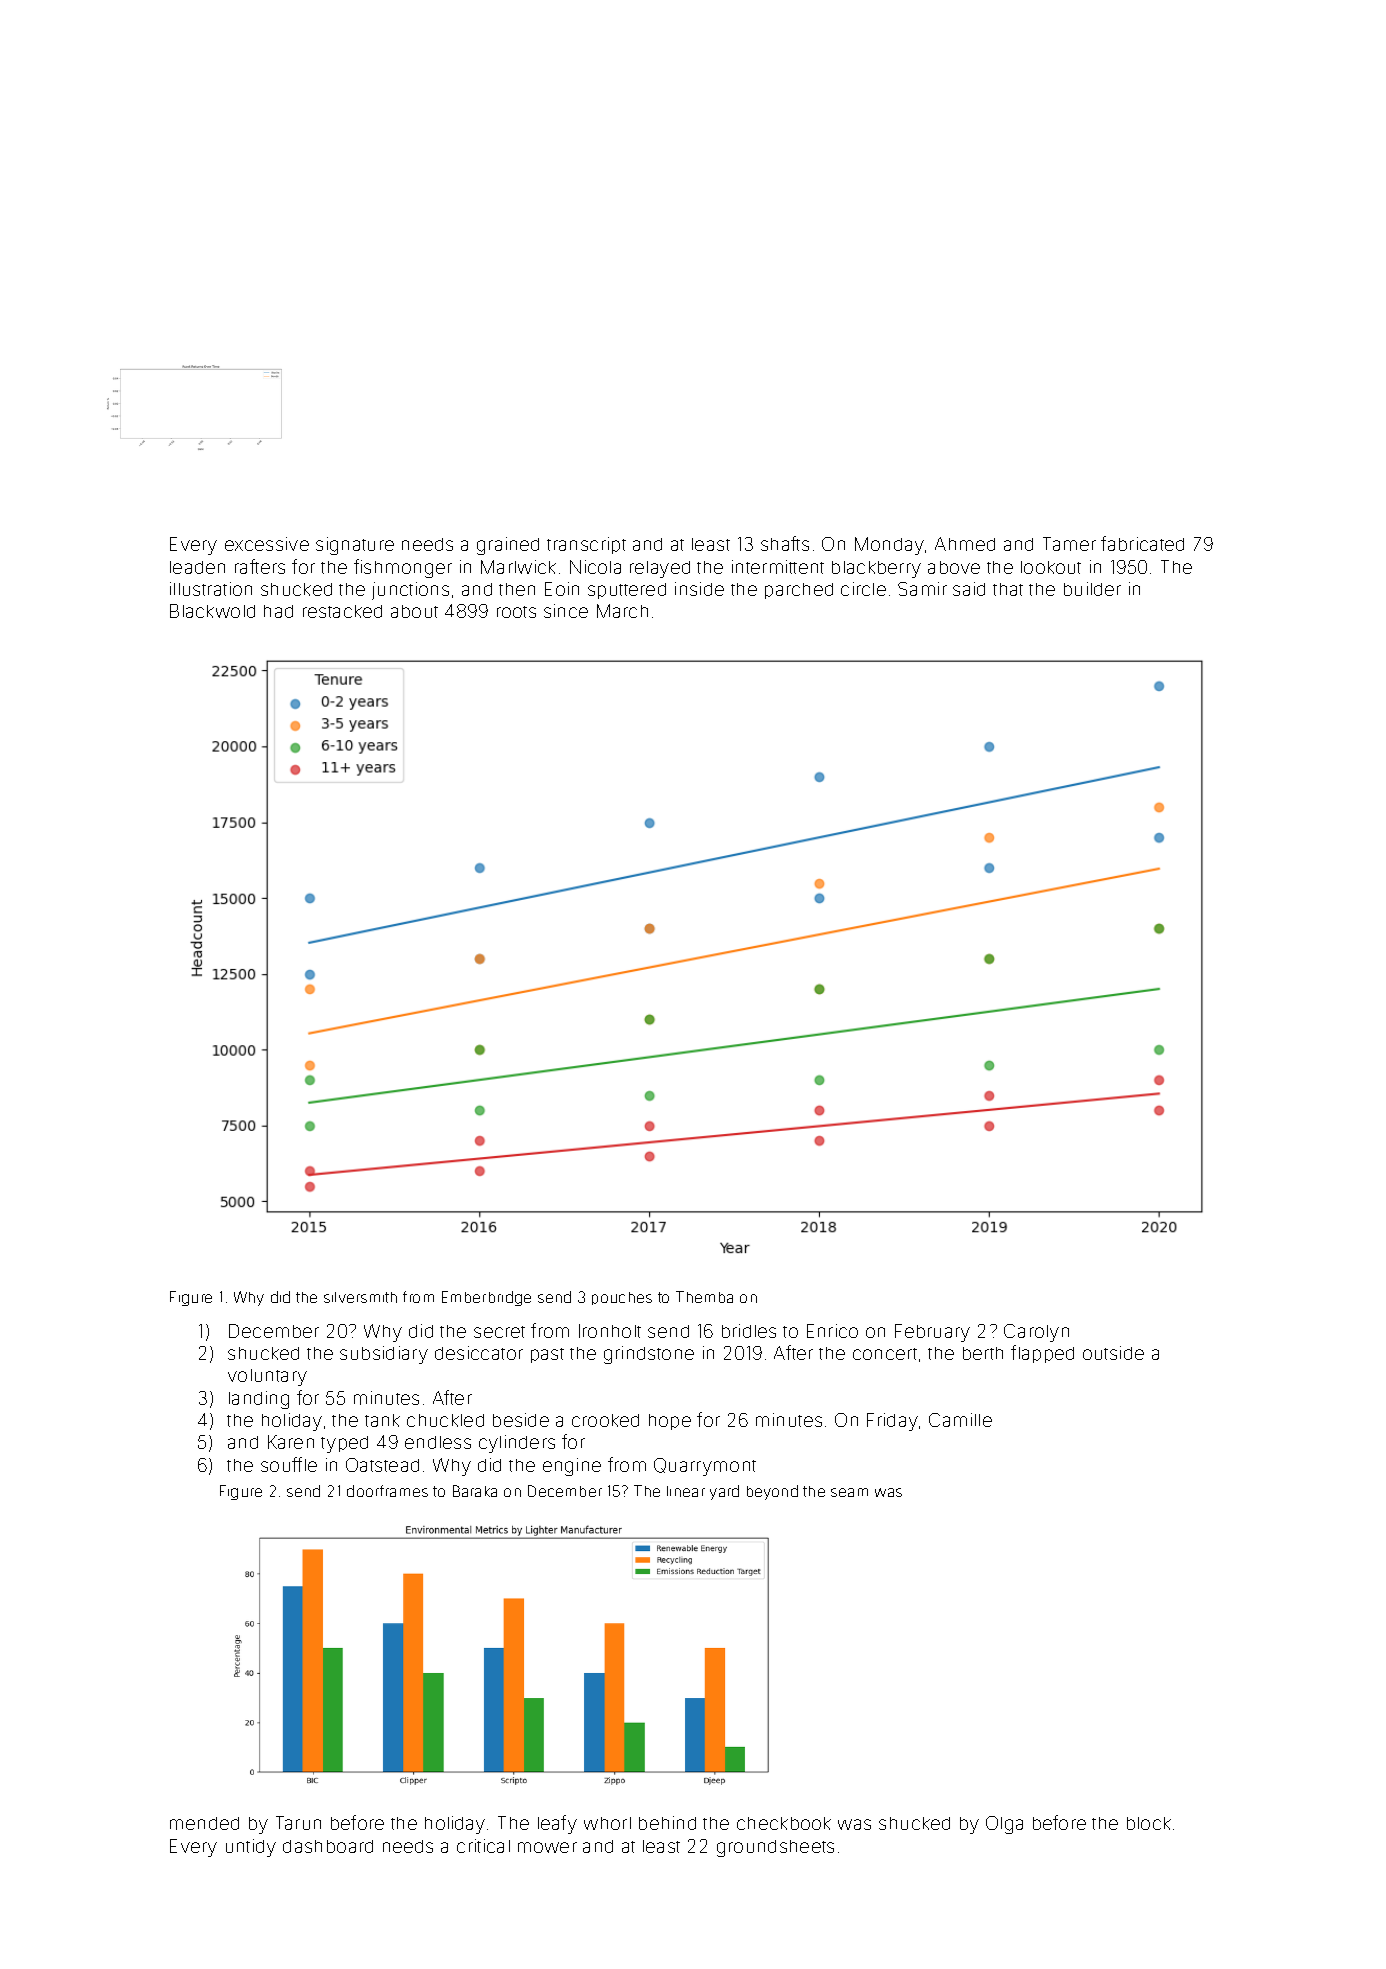  I want to click on builder, so click(1092, 589).
